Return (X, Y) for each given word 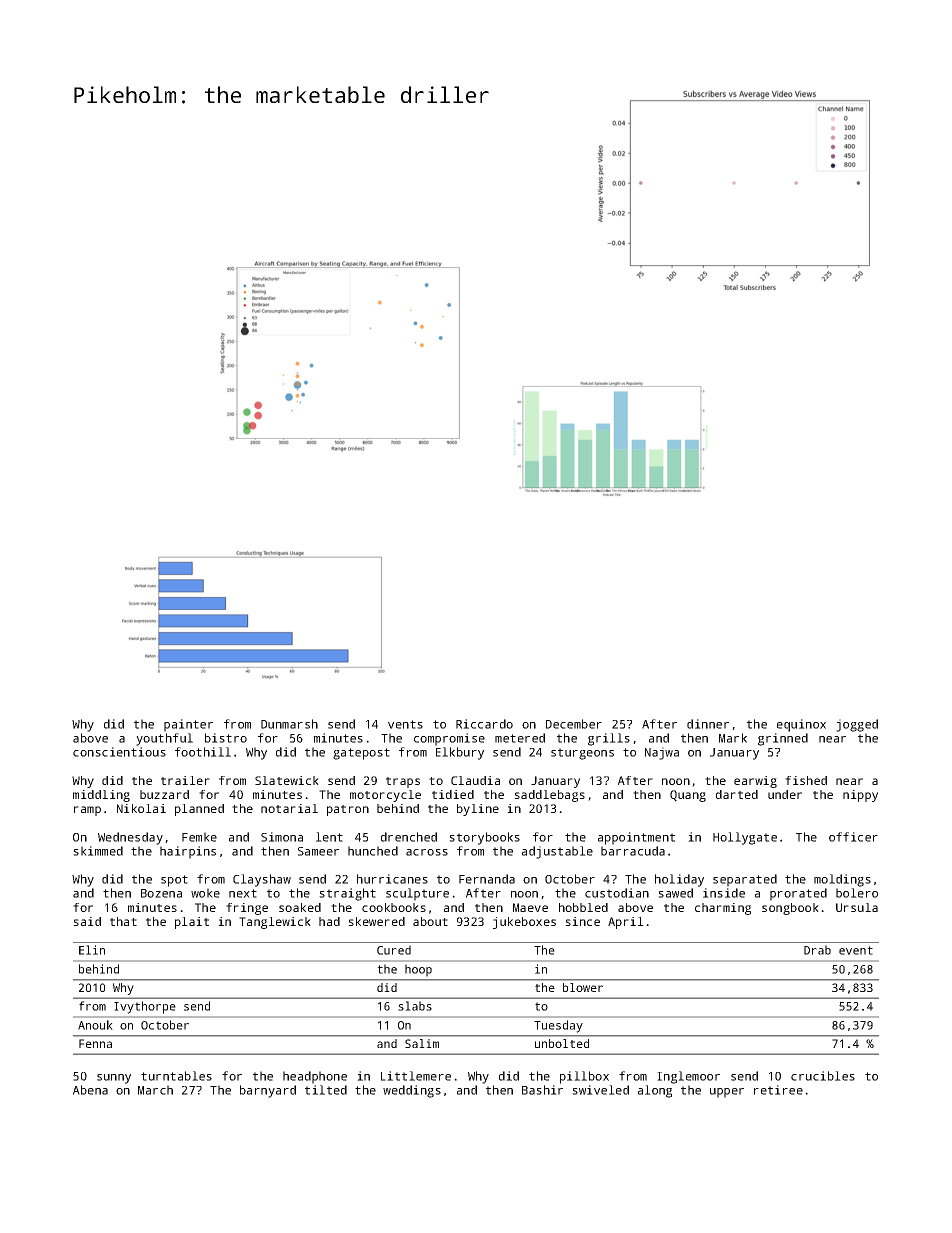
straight (347, 894)
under (785, 794)
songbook (790, 909)
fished (806, 780)
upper (727, 1093)
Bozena (161, 893)
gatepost (361, 754)
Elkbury (460, 753)
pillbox (584, 1077)
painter (188, 725)
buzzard (164, 794)
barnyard (268, 1091)
